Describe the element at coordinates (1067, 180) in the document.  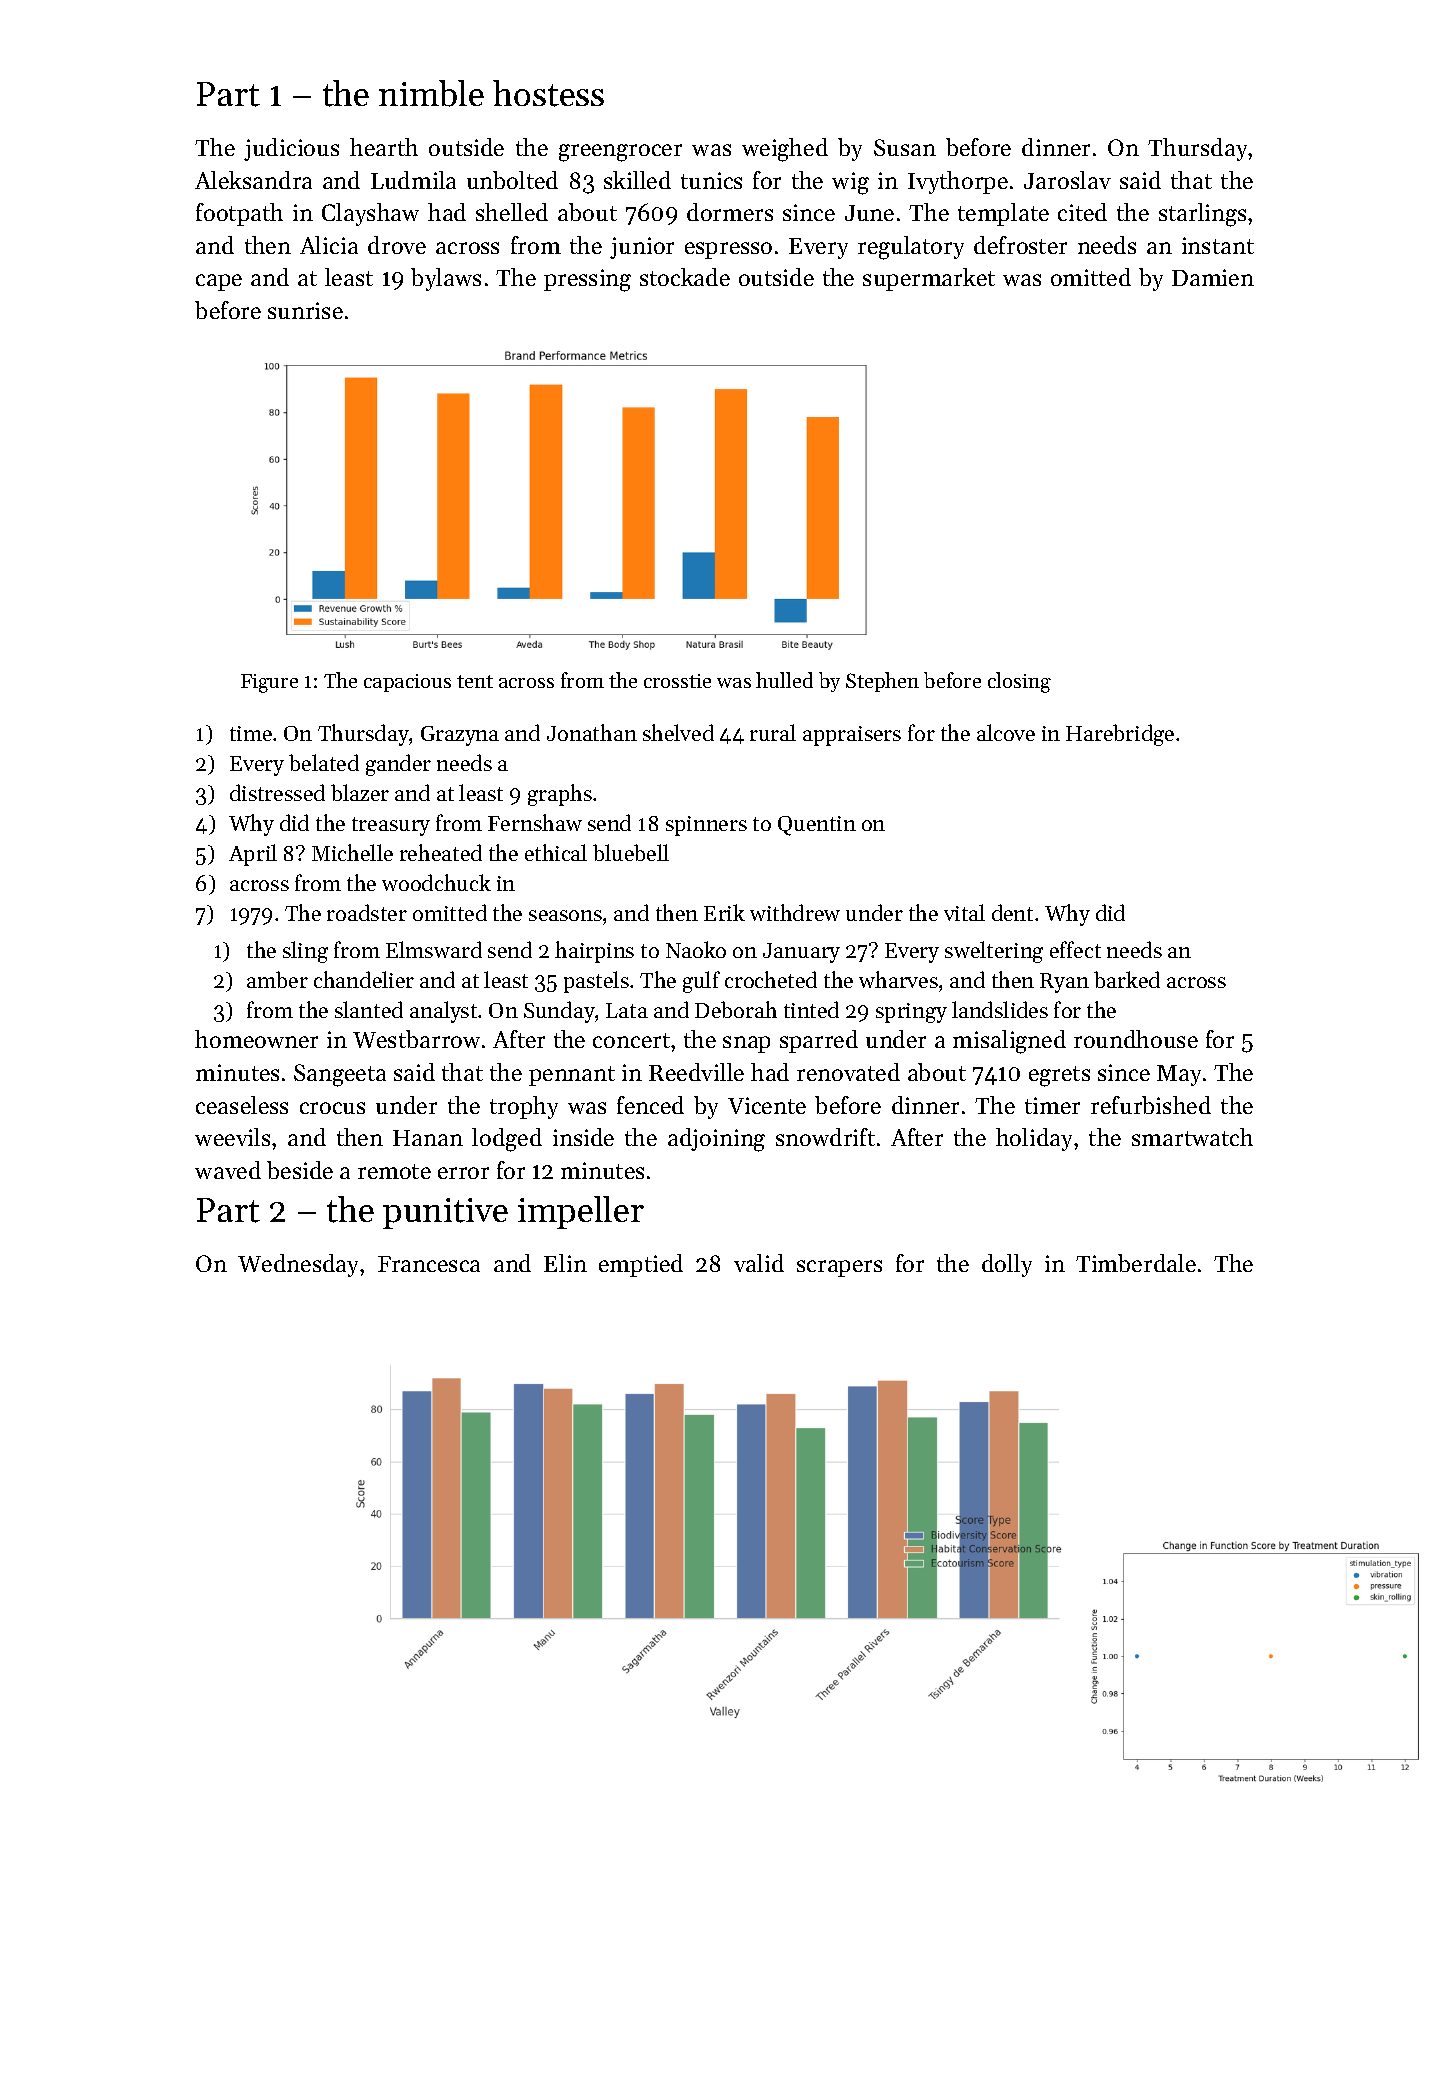
I see `Jaroslav` at that location.
